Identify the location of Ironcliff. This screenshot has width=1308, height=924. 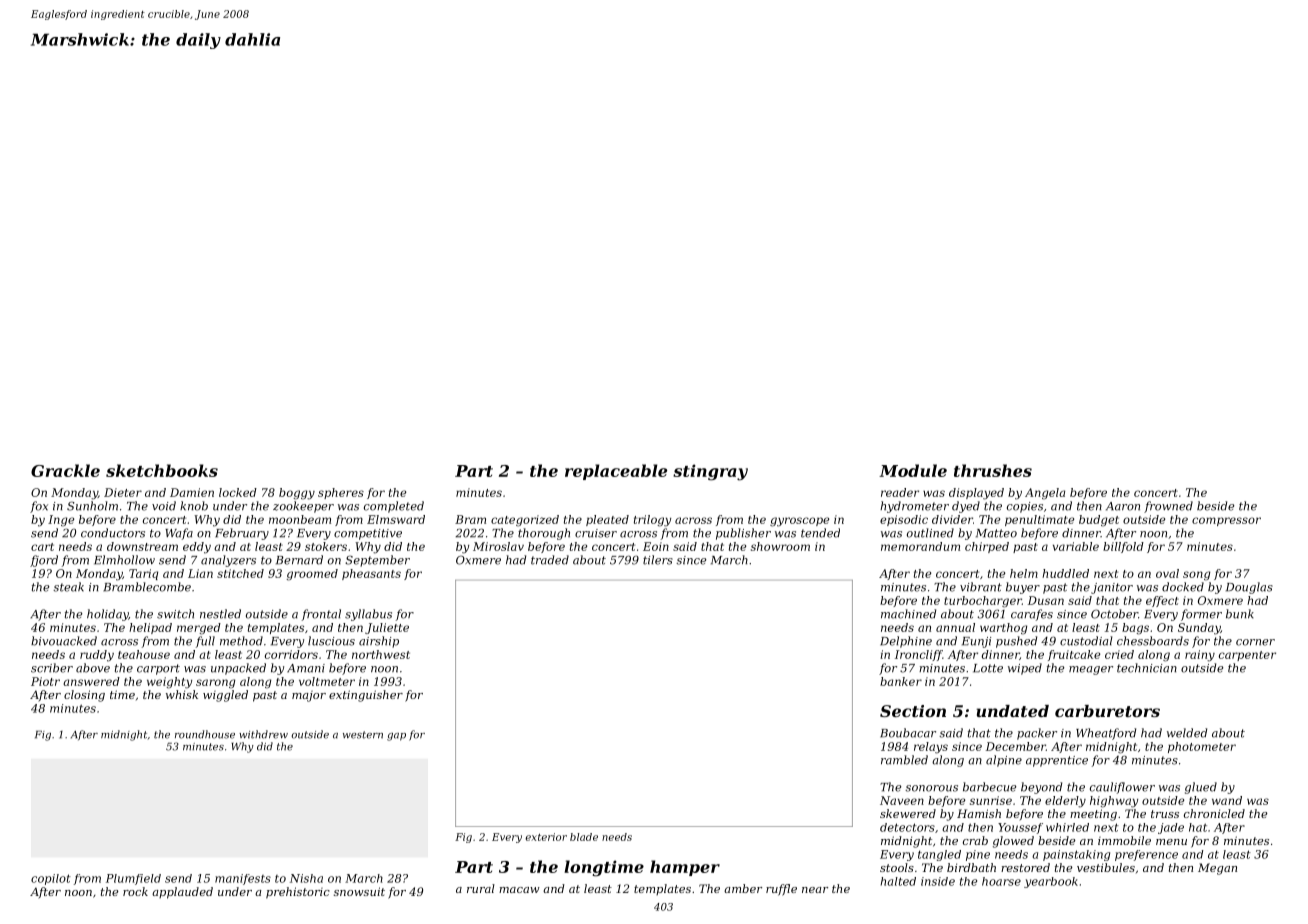
(919, 655).
